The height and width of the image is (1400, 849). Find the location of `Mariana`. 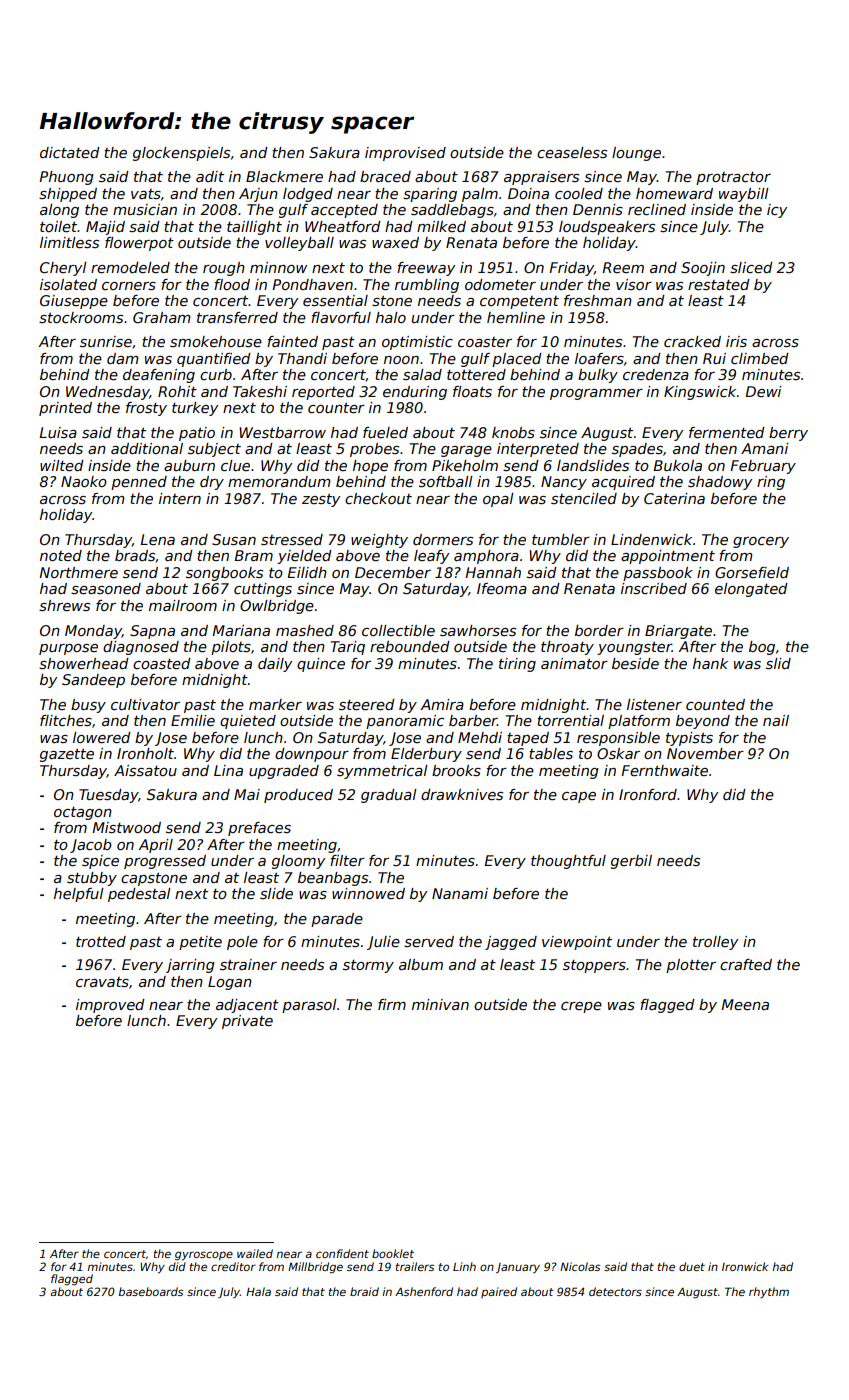

Mariana is located at coordinates (241, 630).
